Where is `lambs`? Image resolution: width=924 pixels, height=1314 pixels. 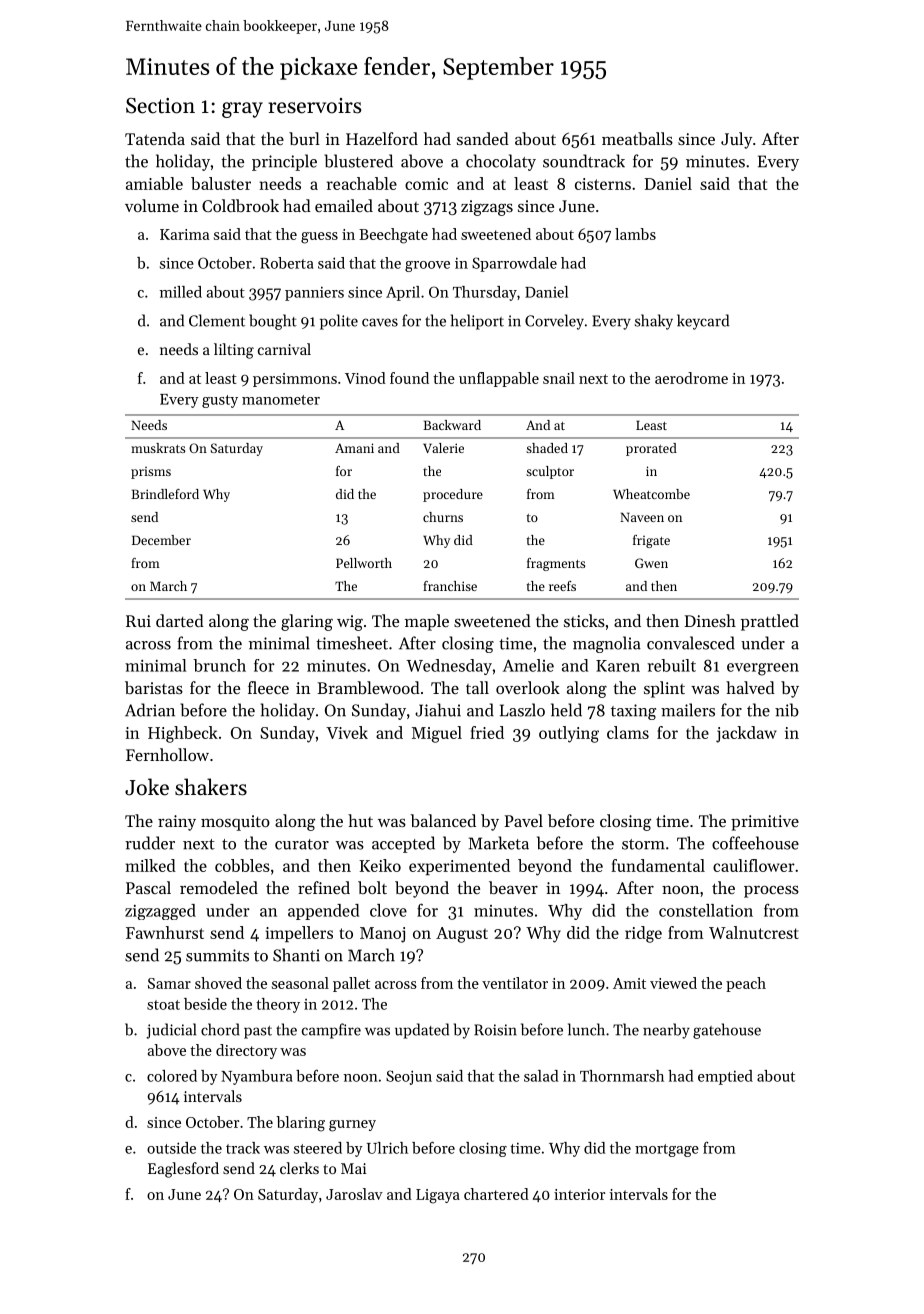
lambs is located at coordinates (635, 234).
